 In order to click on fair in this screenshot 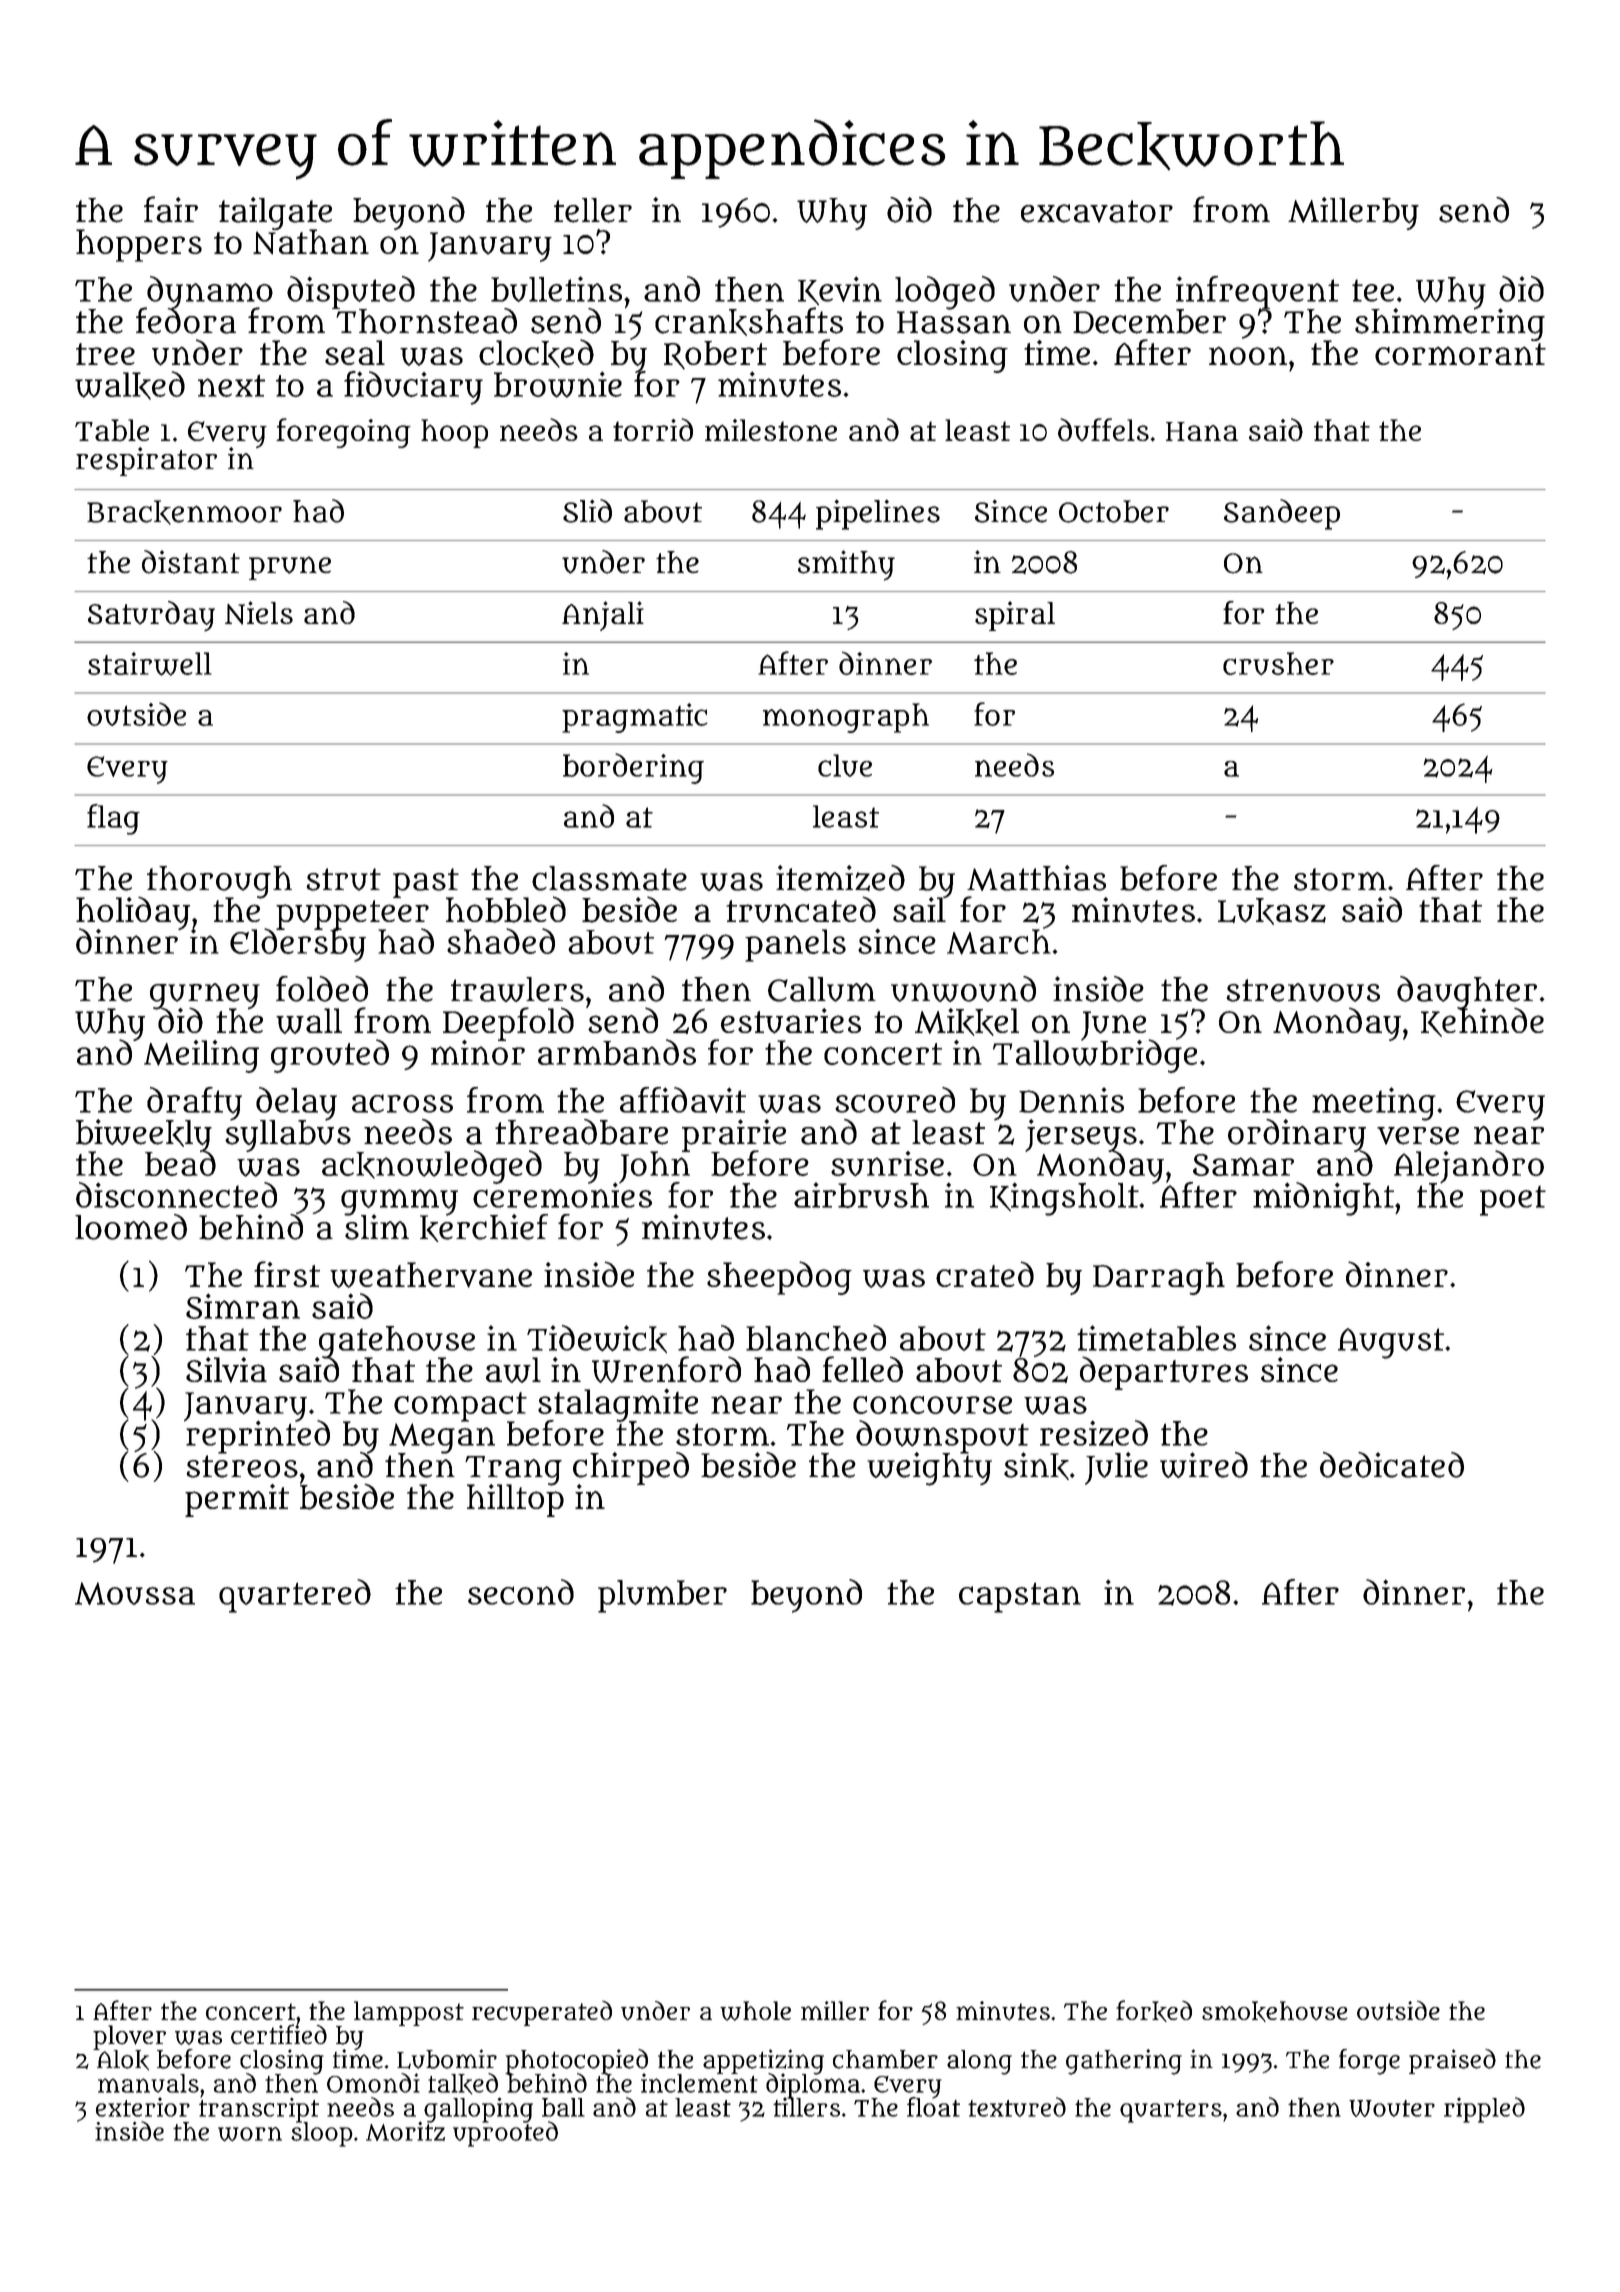, I will do `click(171, 209)`.
